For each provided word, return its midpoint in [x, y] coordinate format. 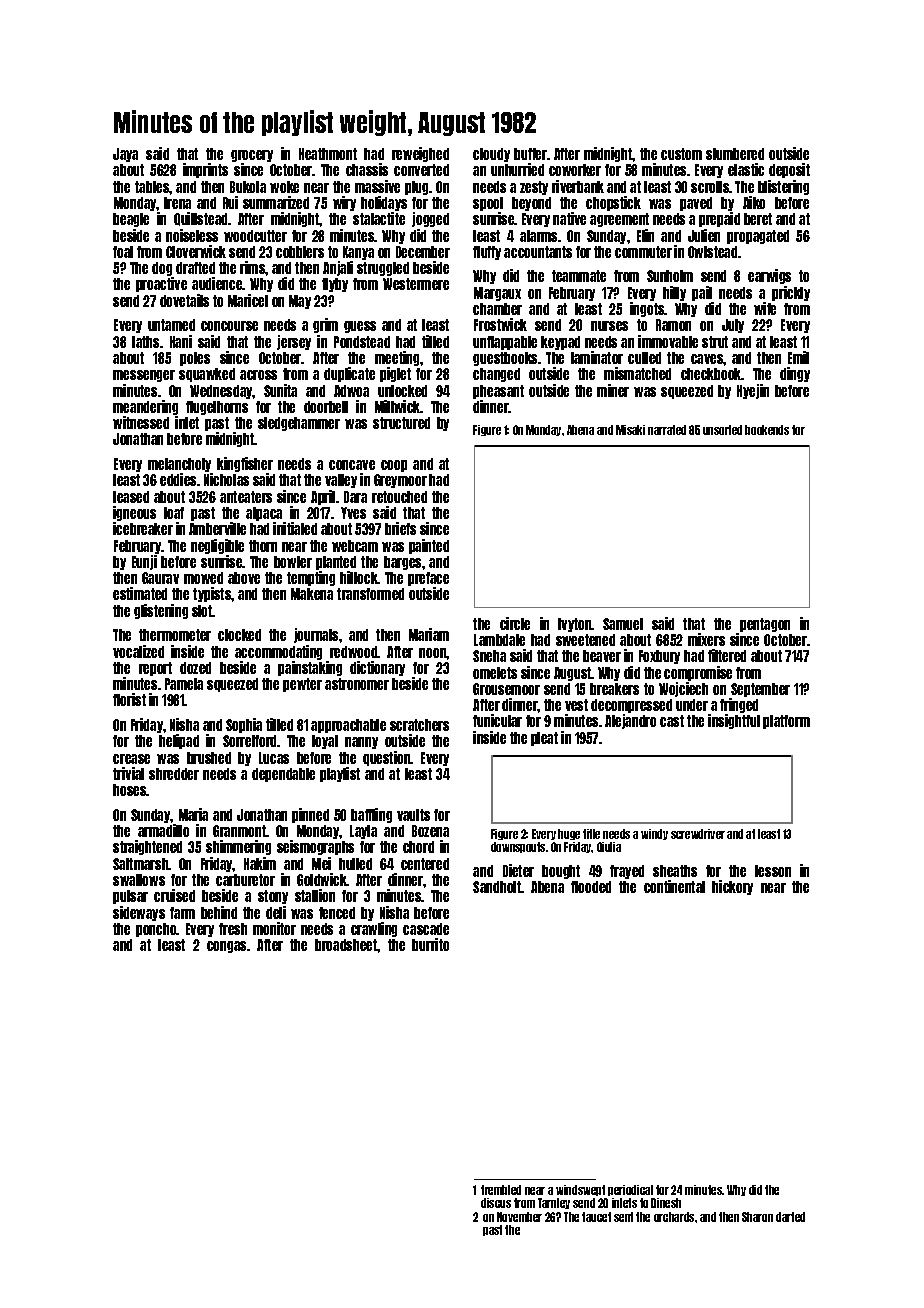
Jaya [125, 155]
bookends [767, 430]
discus [496, 1203]
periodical [630, 1190]
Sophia [244, 725]
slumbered [735, 154]
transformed [370, 594]
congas [226, 947]
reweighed [420, 154]
